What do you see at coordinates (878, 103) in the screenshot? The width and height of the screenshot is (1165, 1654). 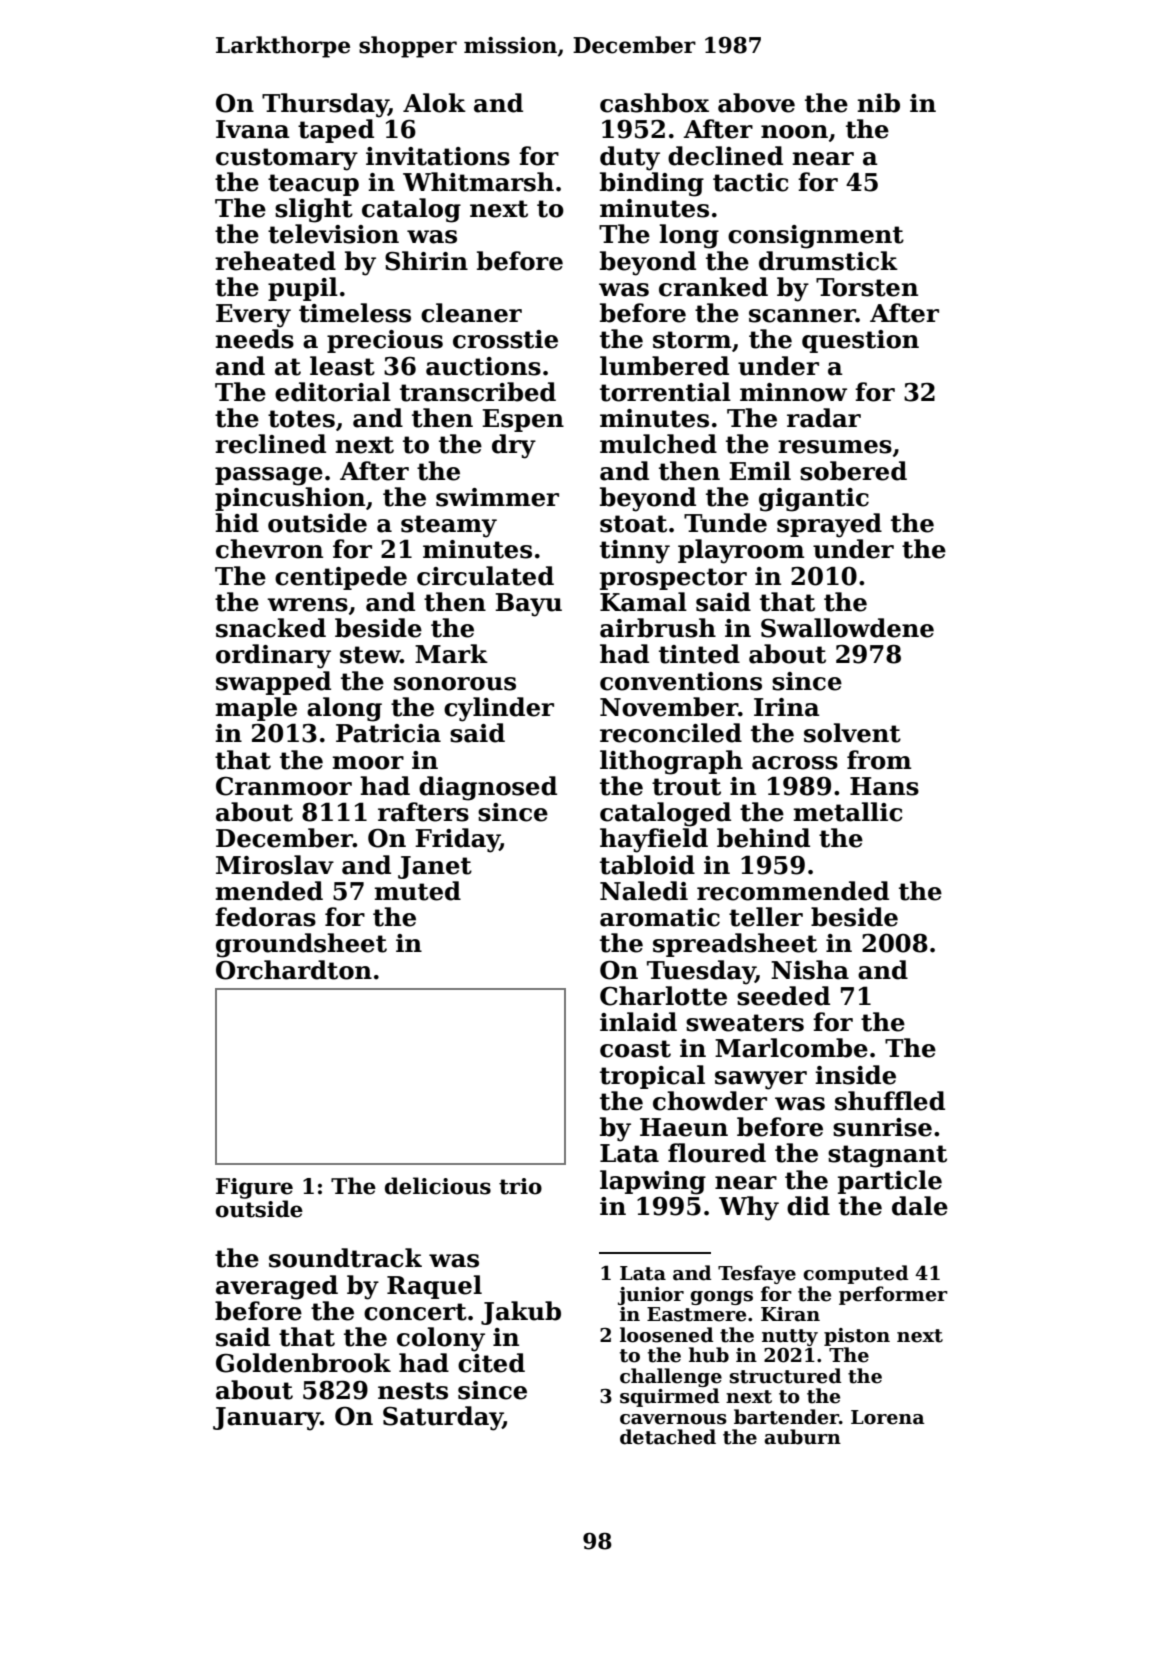 I see `nib` at bounding box center [878, 103].
